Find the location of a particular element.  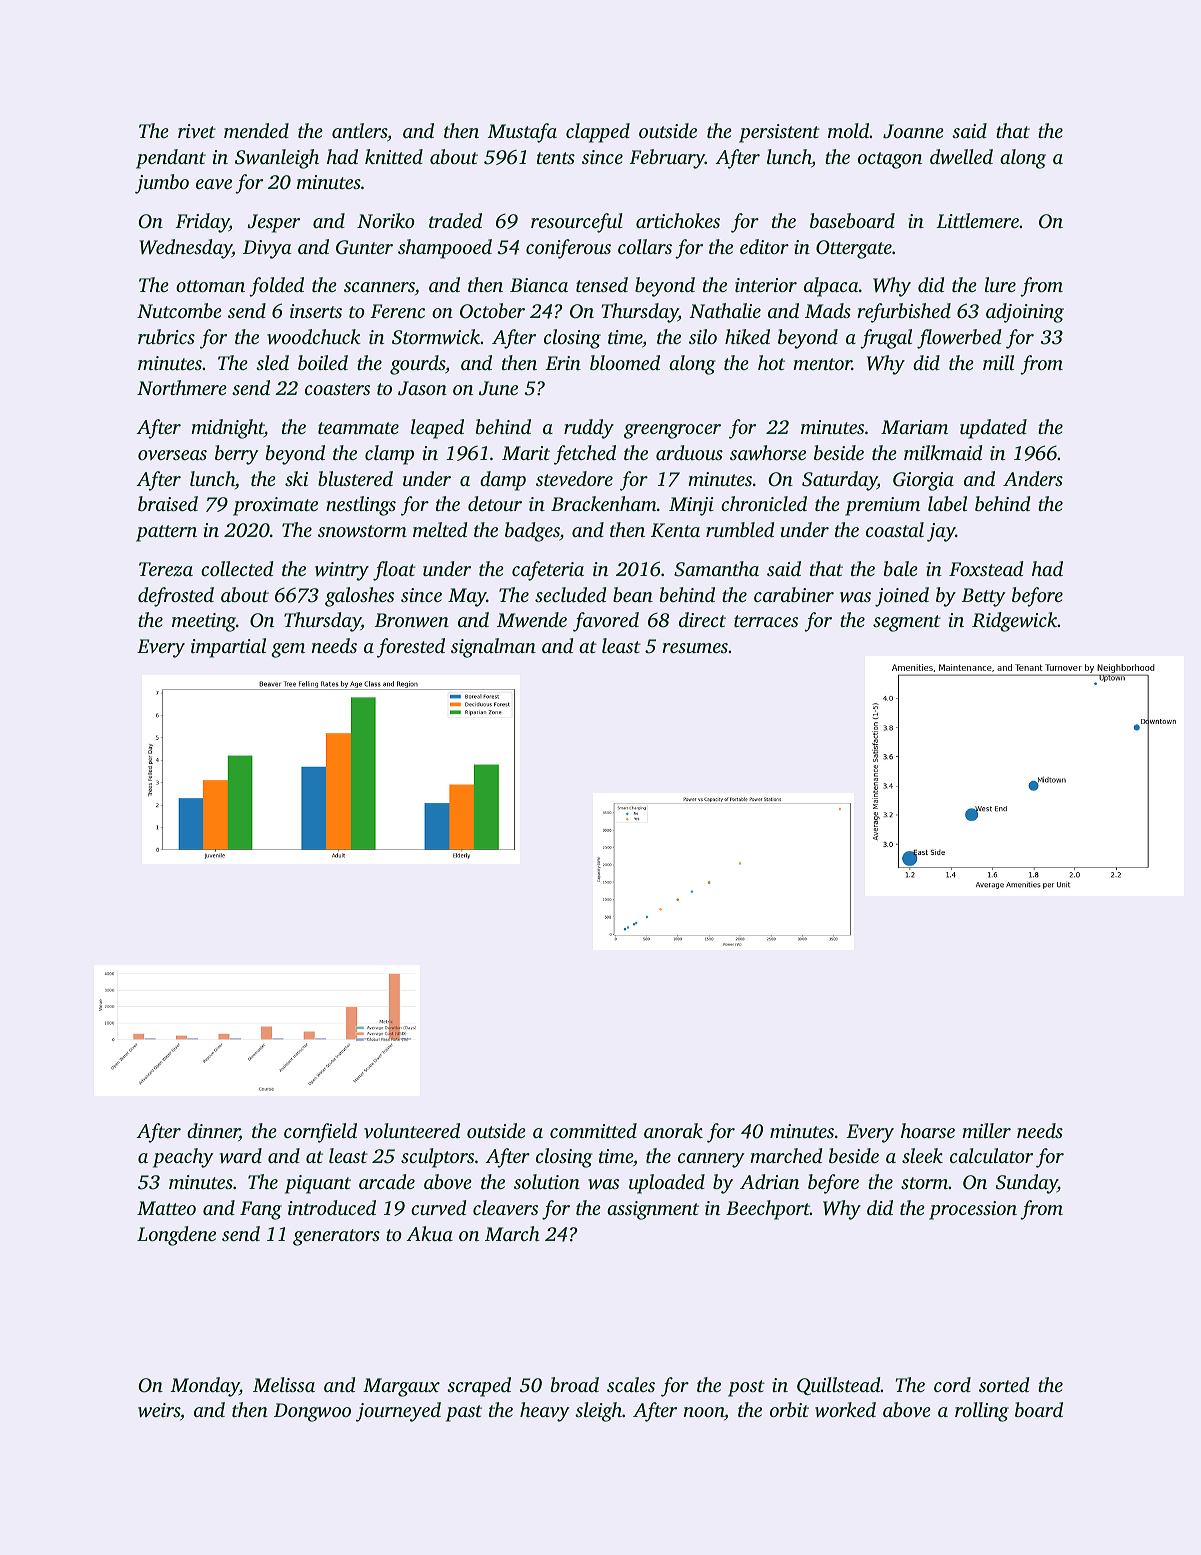

wintry is located at coordinates (342, 571).
